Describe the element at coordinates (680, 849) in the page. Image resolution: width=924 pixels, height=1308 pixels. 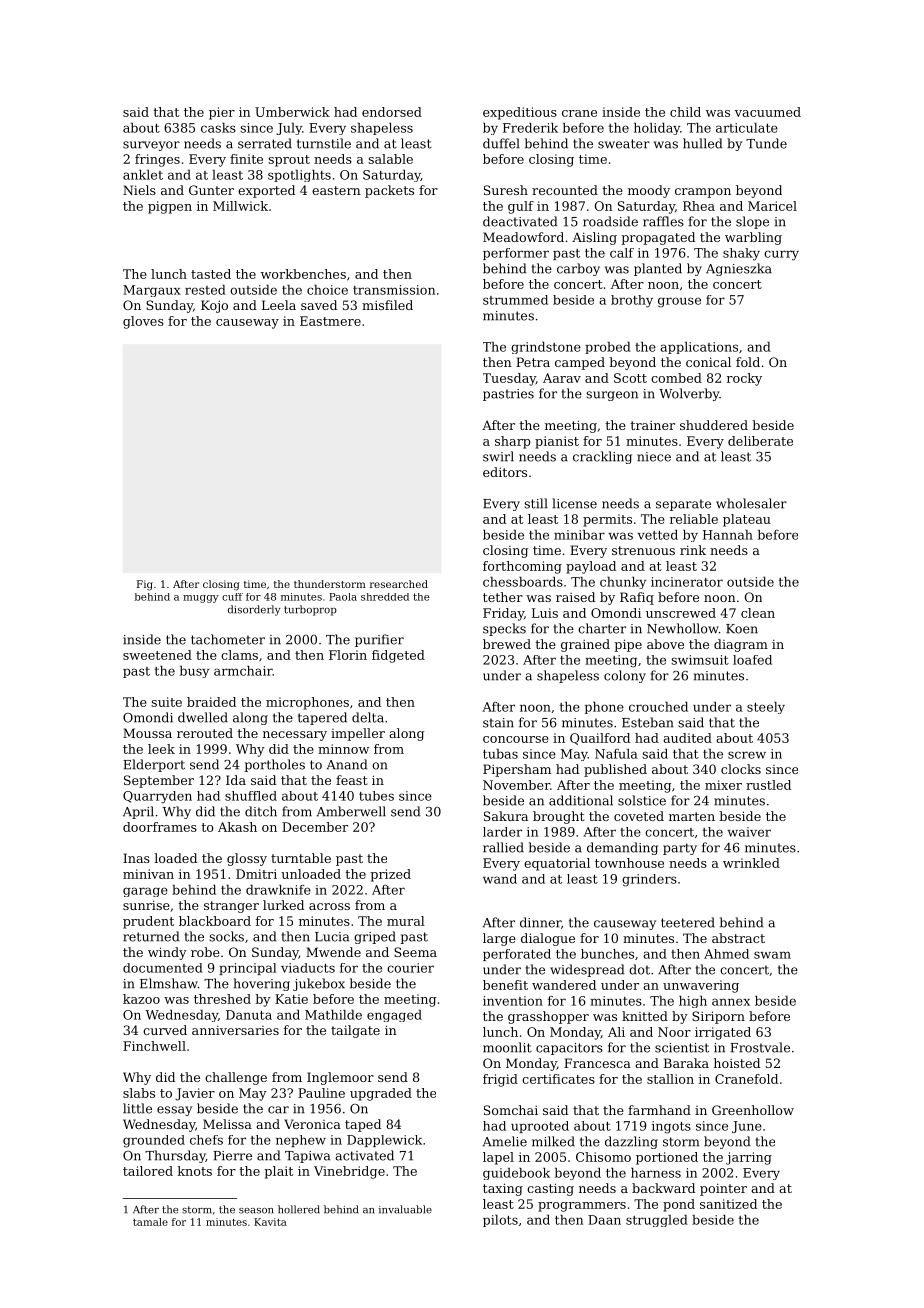
I see `party` at that location.
